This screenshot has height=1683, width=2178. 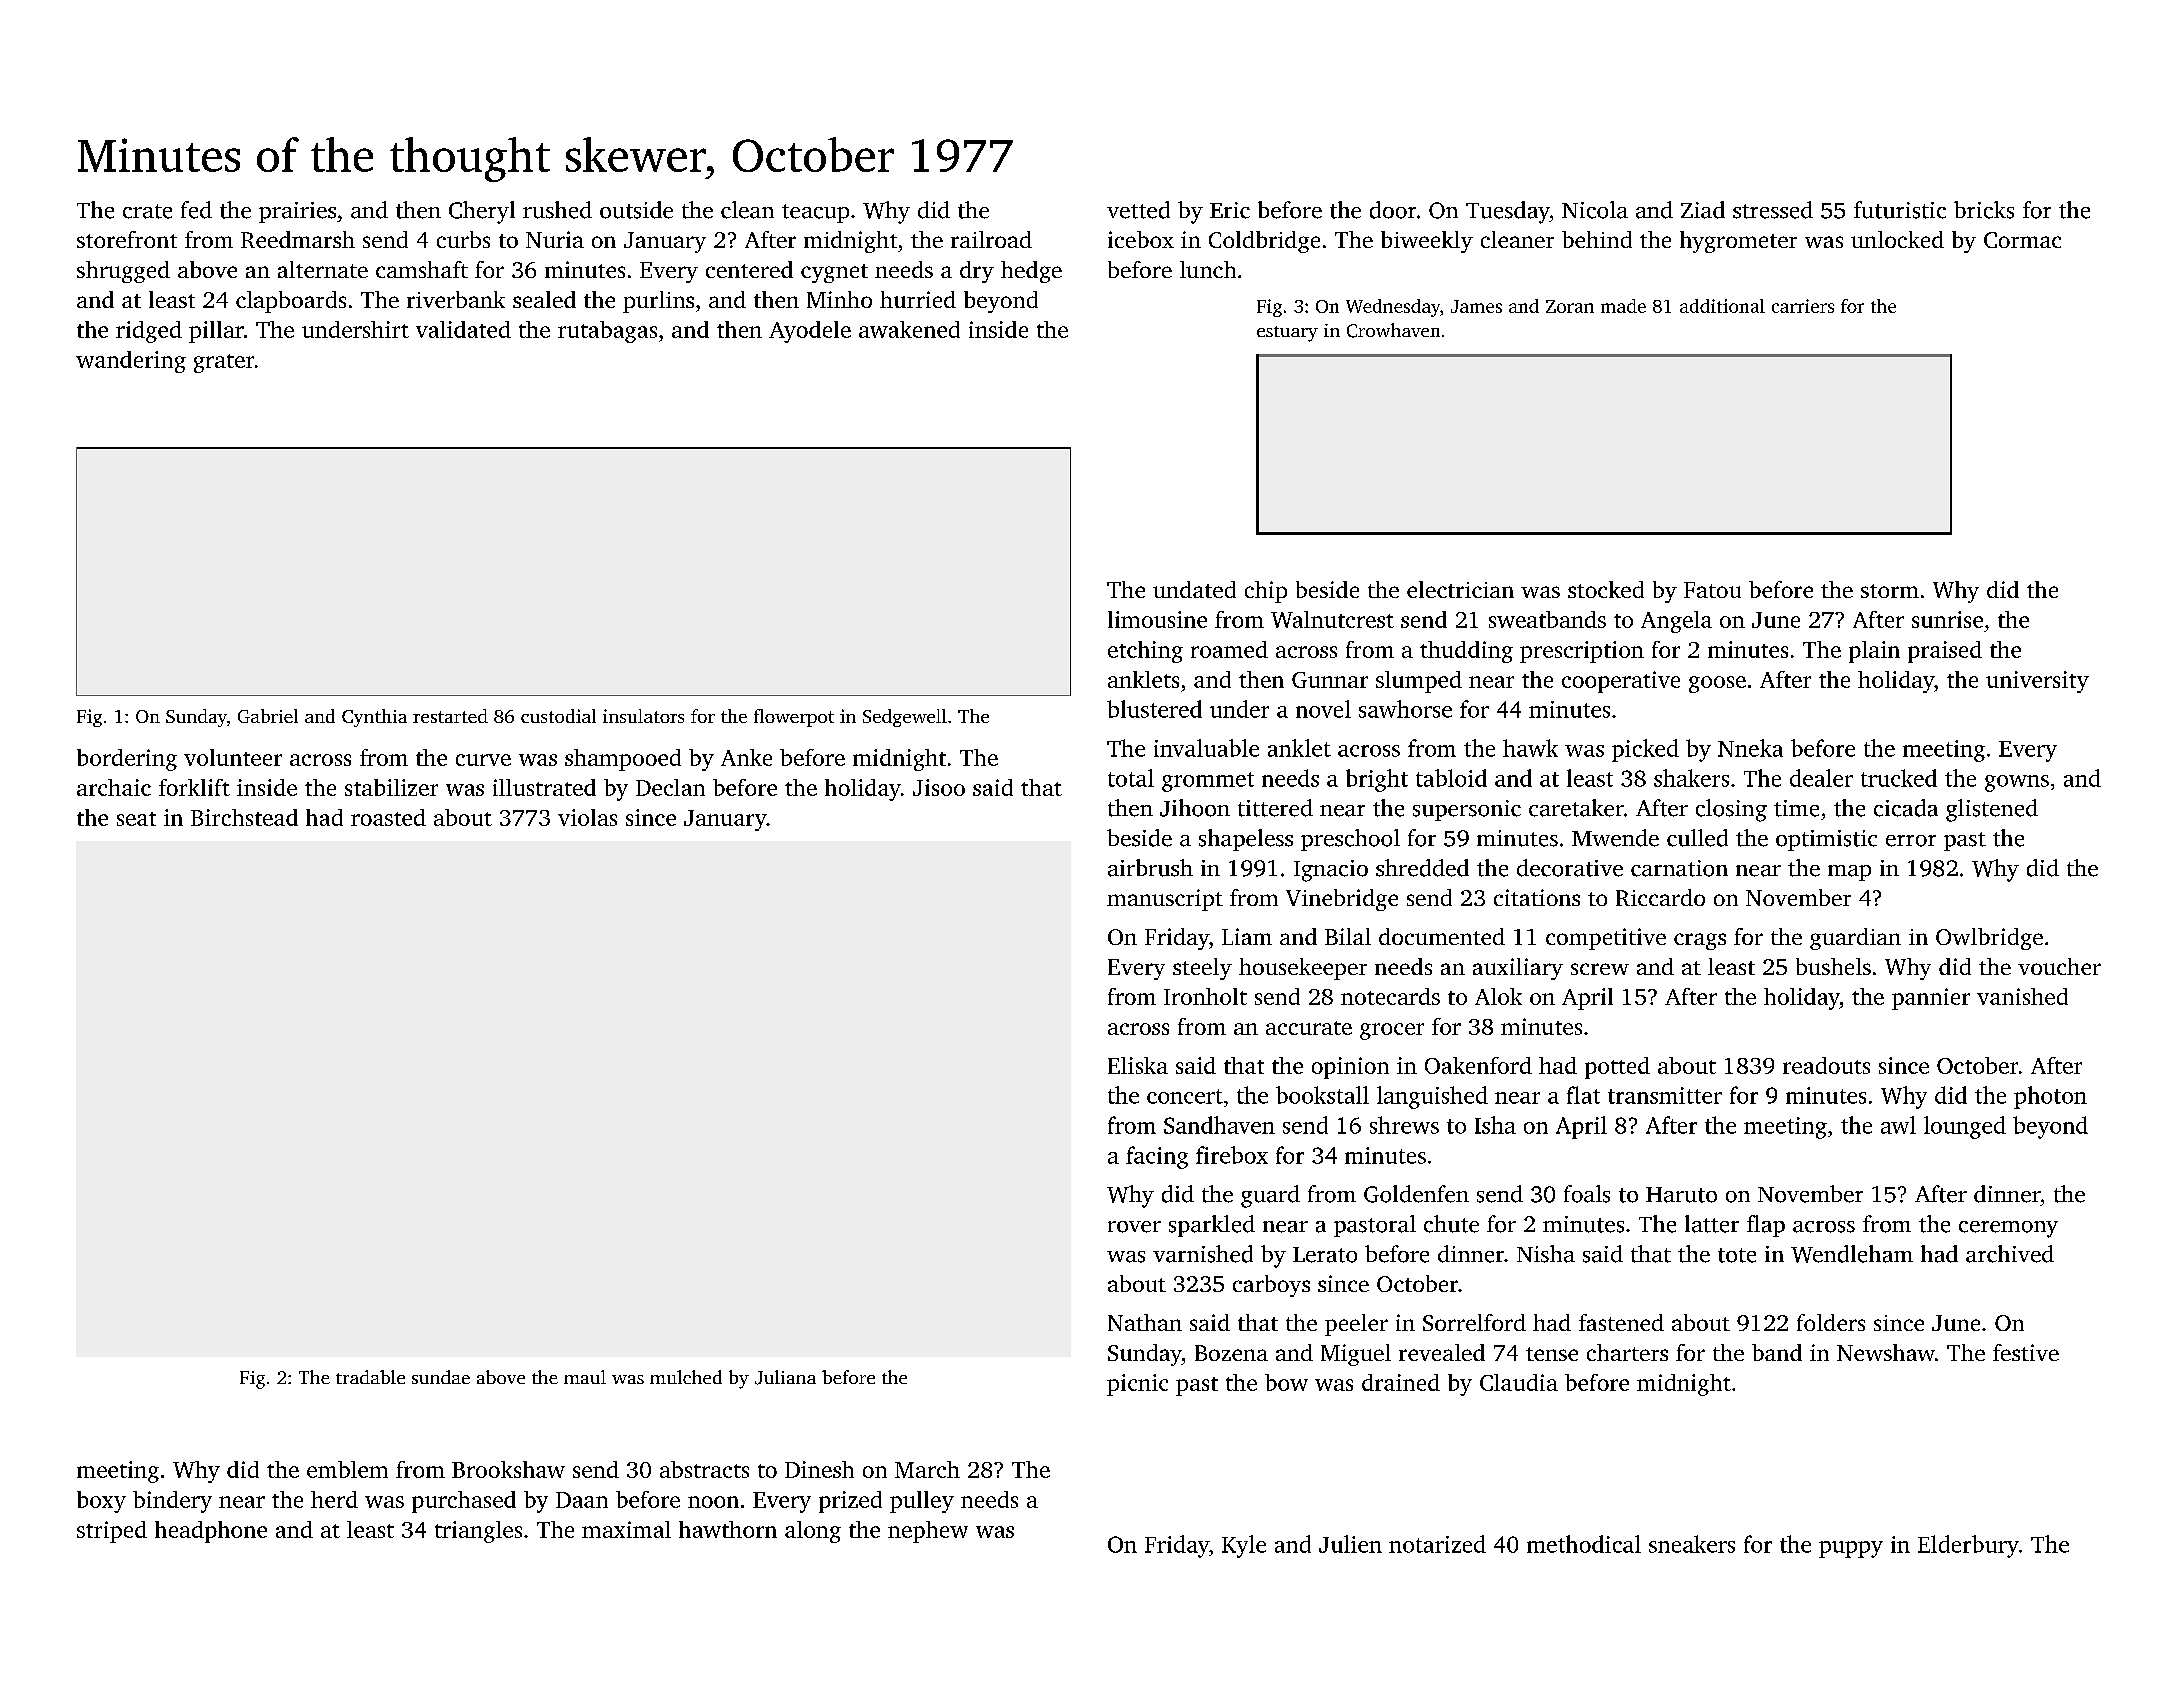 What do you see at coordinates (1984, 210) in the screenshot?
I see `bricks` at bounding box center [1984, 210].
